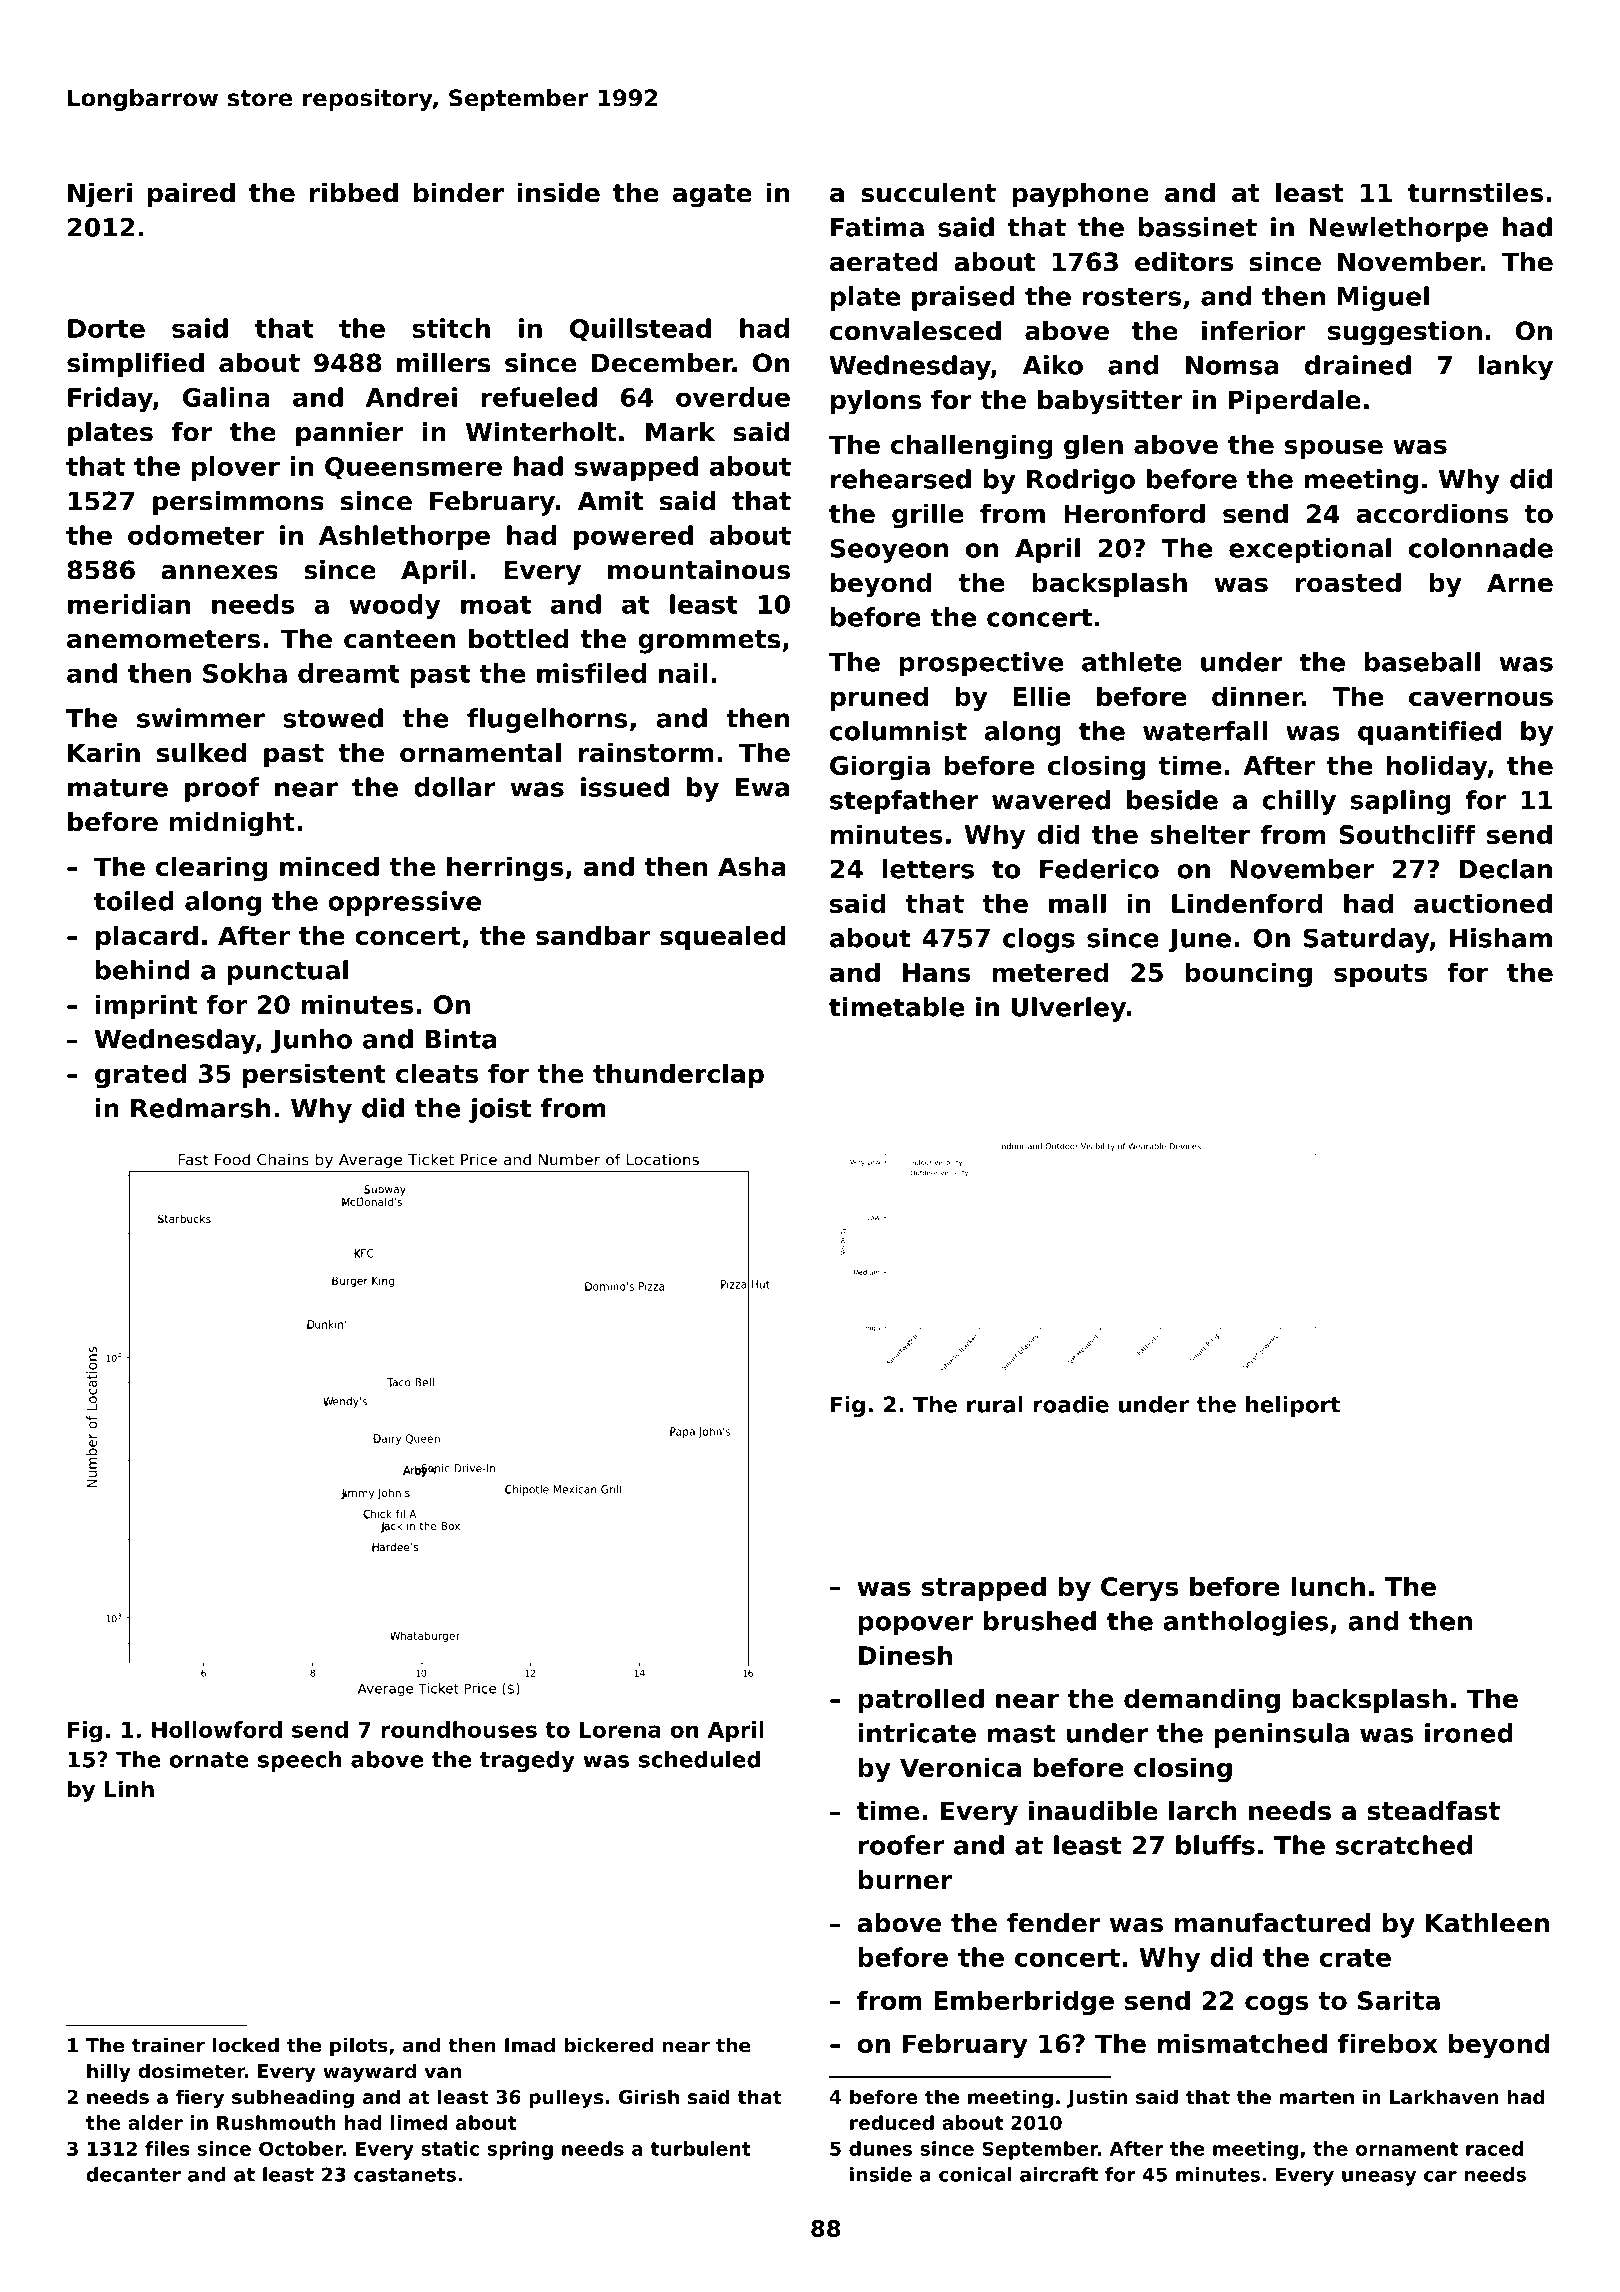 The height and width of the screenshot is (2292, 1620). I want to click on succulent, so click(928, 193).
